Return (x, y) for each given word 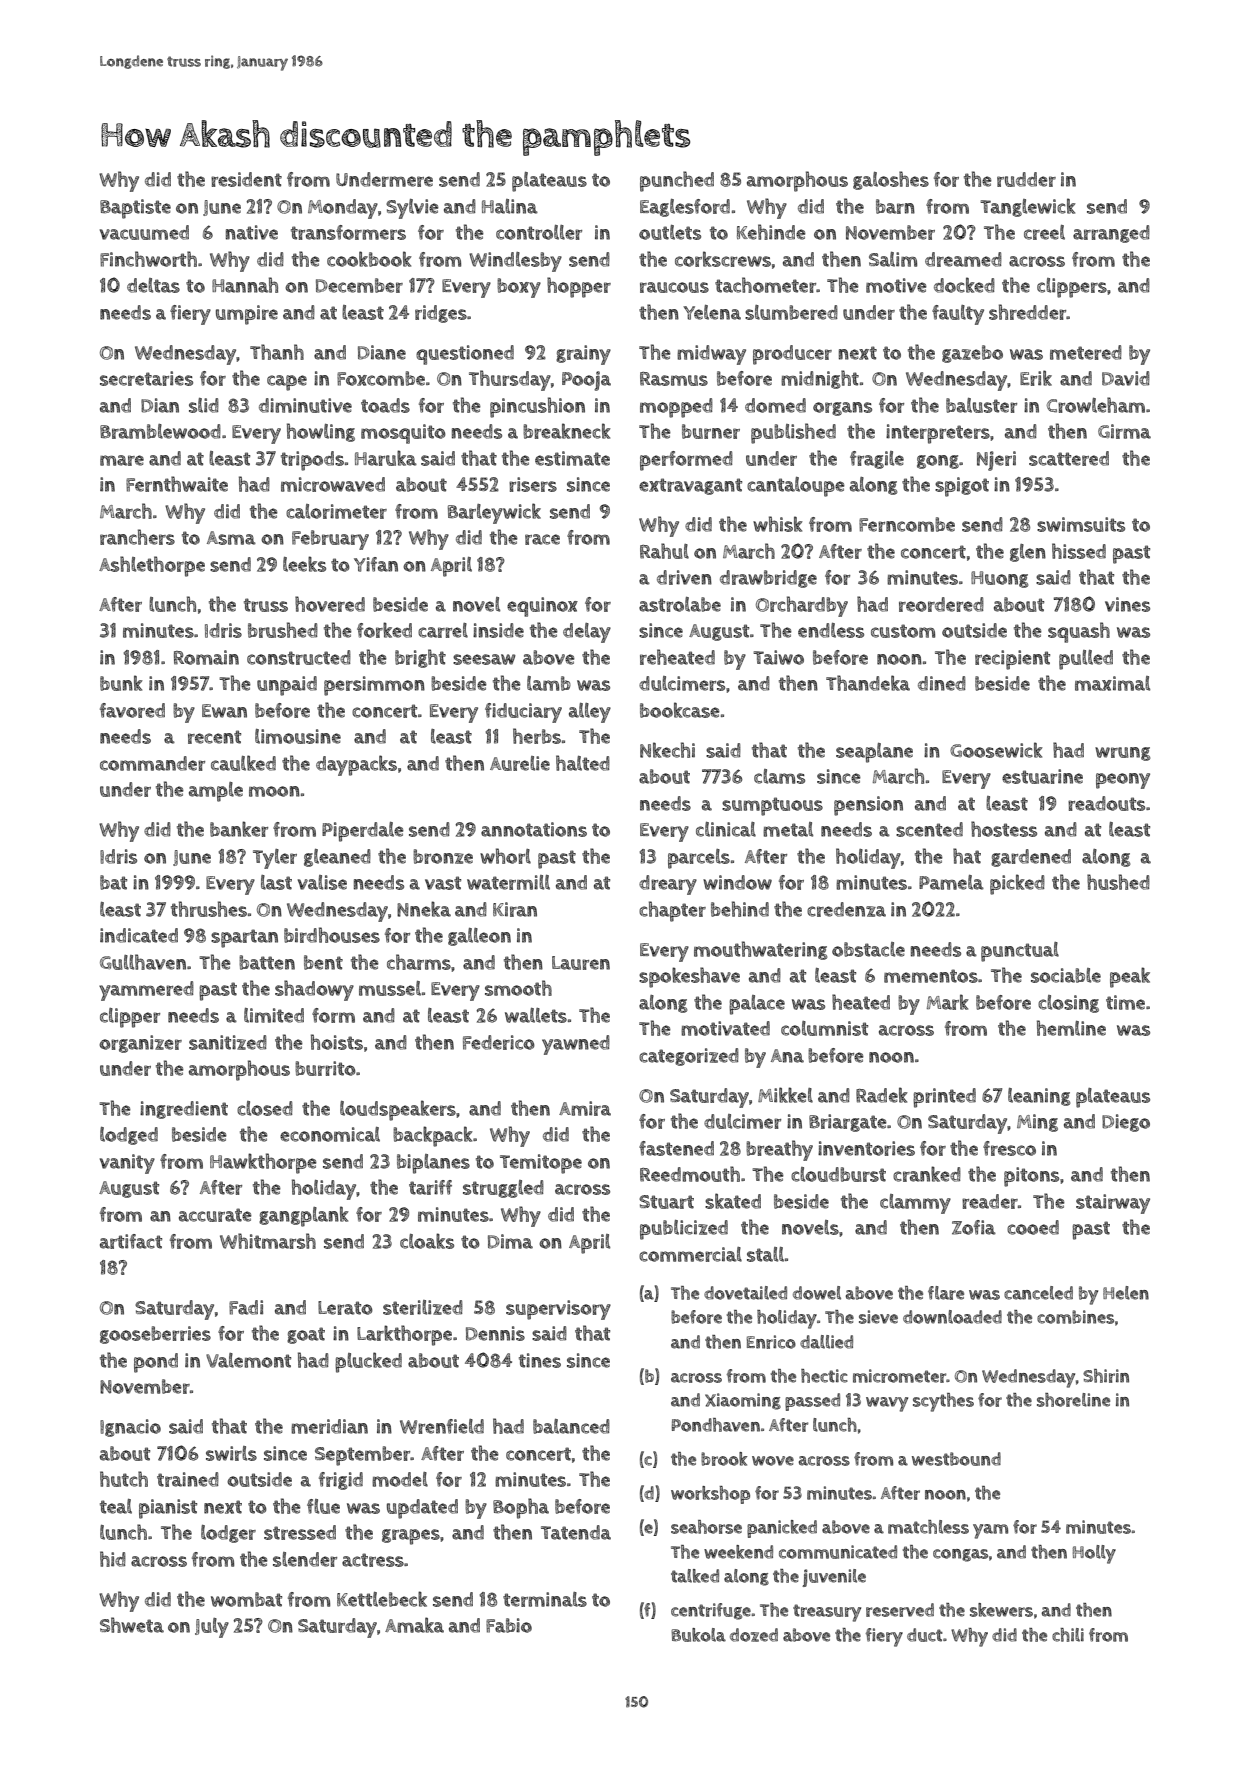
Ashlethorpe (152, 566)
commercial (690, 1254)
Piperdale (363, 832)
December (359, 285)
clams (779, 776)
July (212, 1628)
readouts (1106, 803)
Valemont (248, 1360)
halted (583, 763)
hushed (1118, 882)
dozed (754, 1635)
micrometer (900, 1376)
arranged (1111, 234)
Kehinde (771, 232)
